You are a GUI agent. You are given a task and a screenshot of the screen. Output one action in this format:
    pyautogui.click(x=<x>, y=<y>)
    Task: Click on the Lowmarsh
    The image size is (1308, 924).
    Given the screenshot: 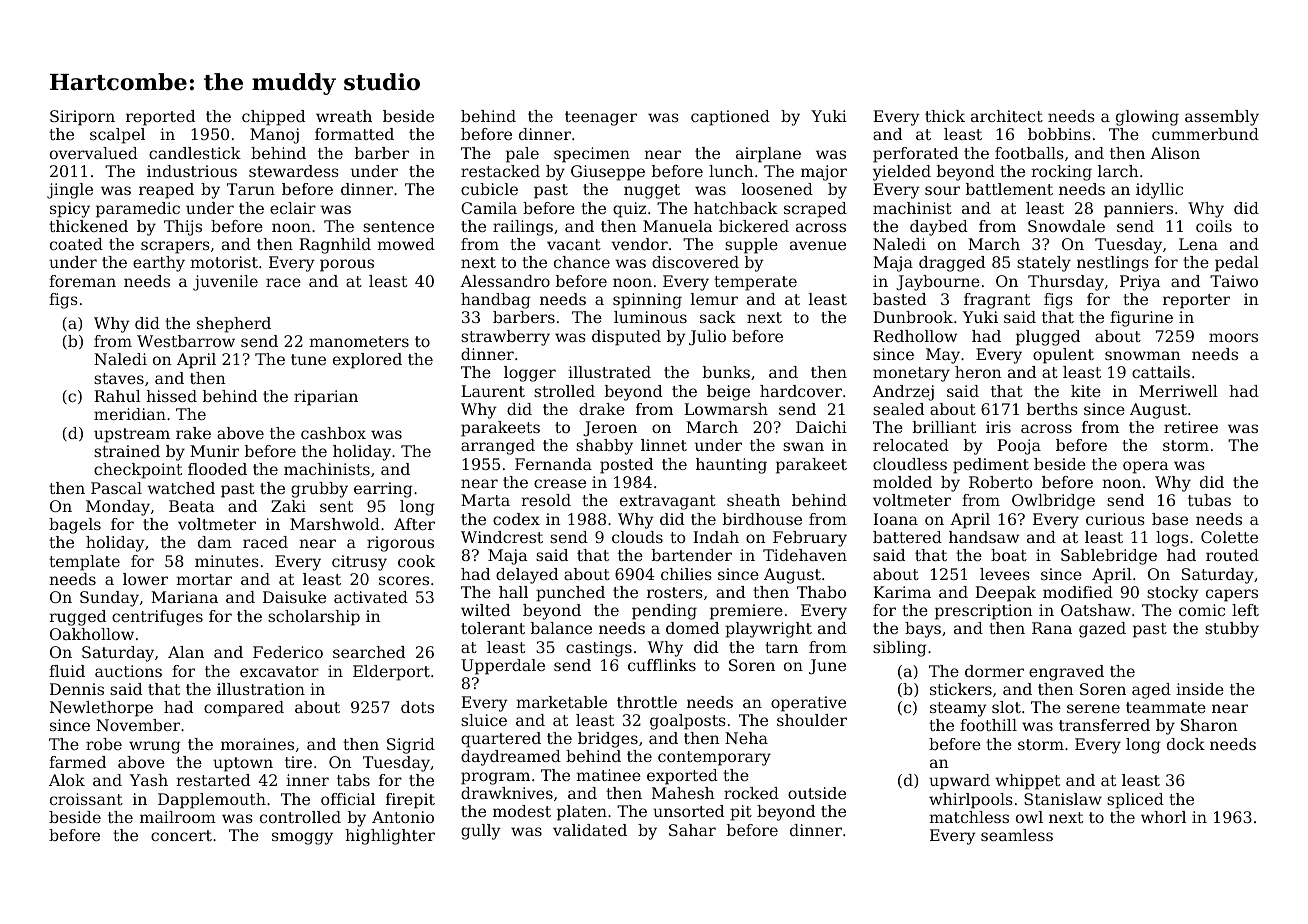 What is the action you would take?
    pyautogui.click(x=726, y=409)
